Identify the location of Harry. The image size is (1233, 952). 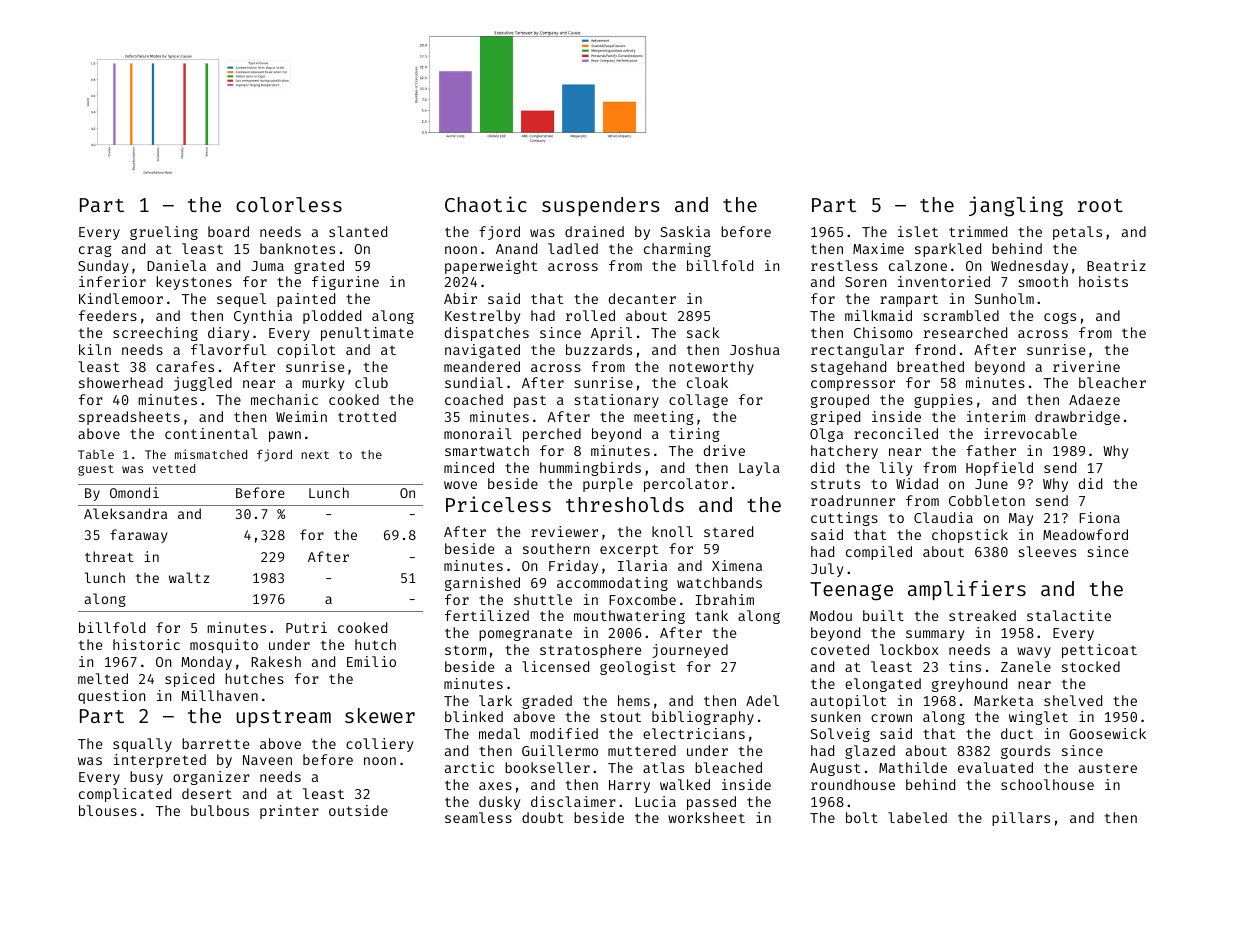
(629, 786).
